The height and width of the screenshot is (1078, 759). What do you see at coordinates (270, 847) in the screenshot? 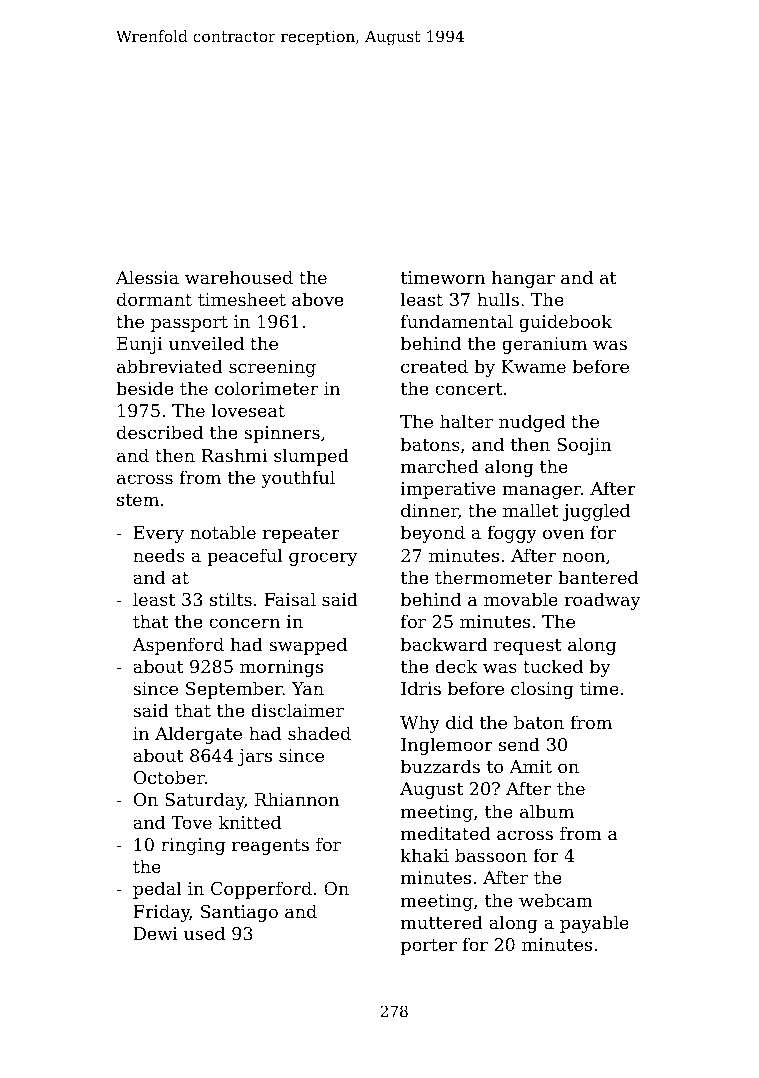
I see `reagents` at bounding box center [270, 847].
